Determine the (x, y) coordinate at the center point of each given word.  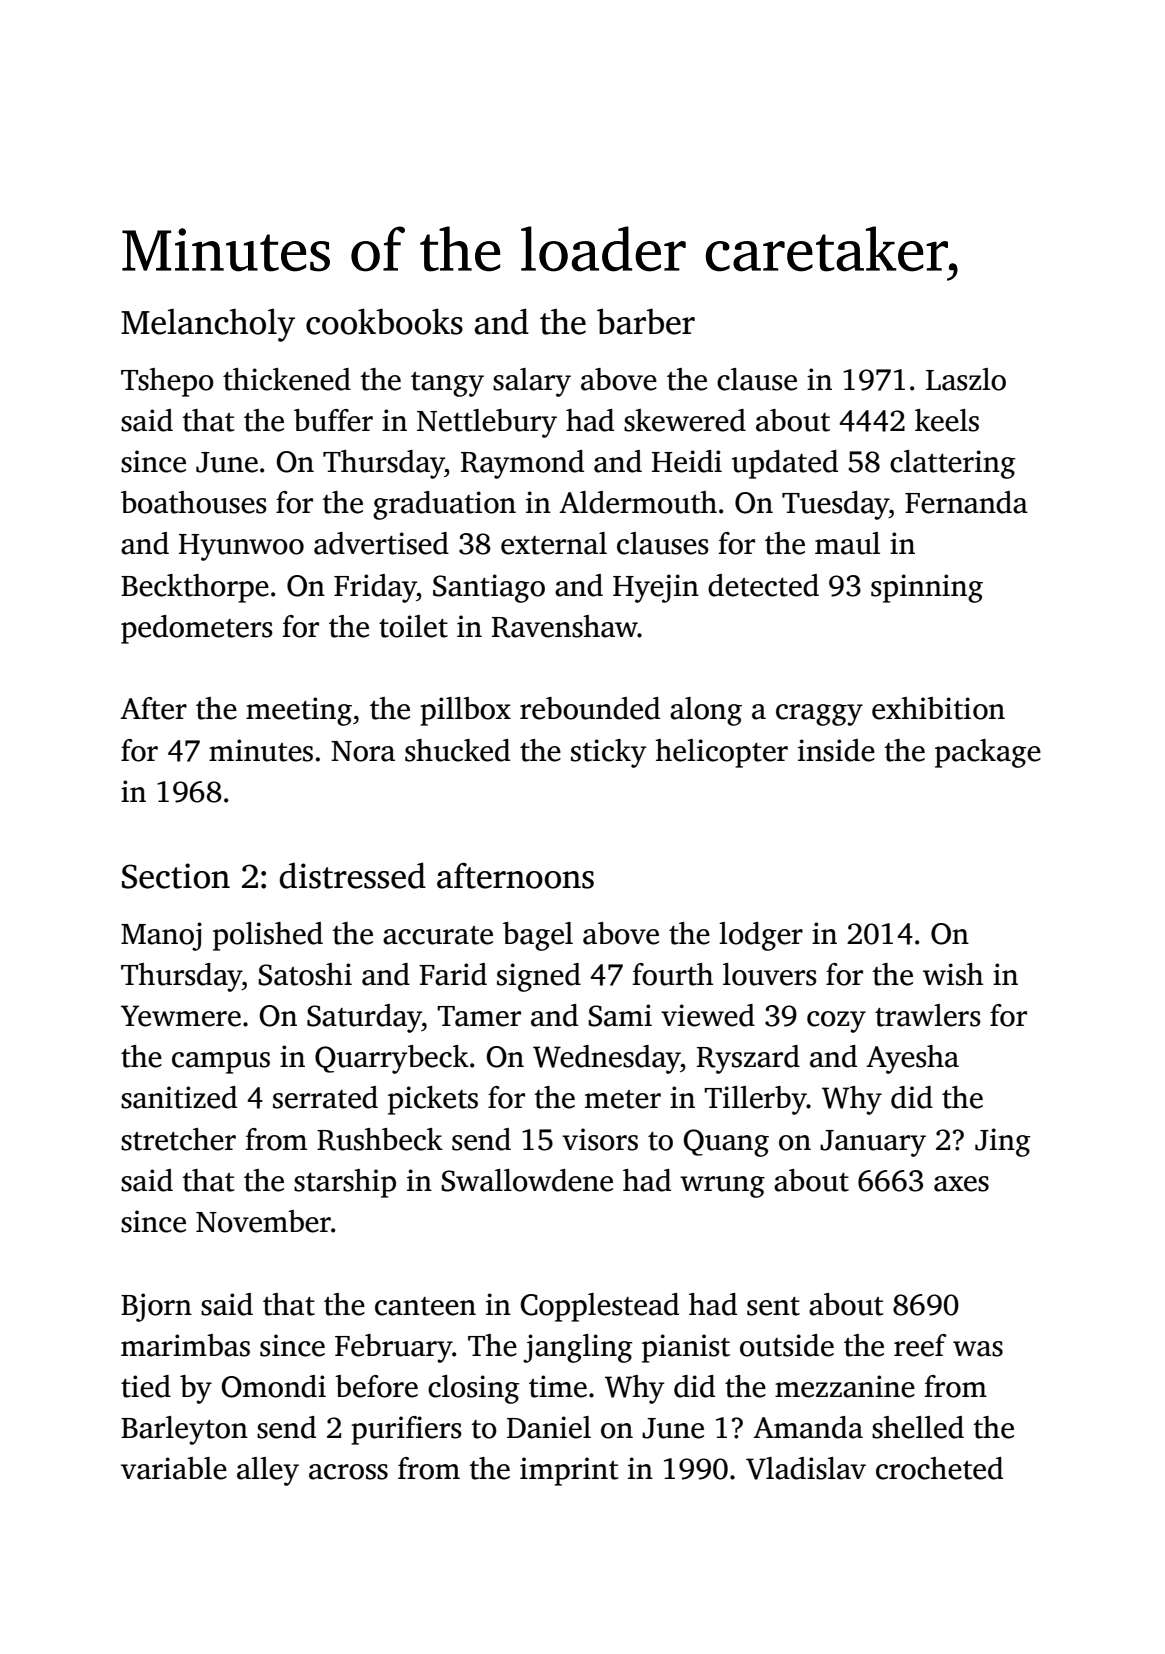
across (348, 1472)
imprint (569, 1471)
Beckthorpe (195, 588)
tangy (447, 384)
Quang (726, 1143)
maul (847, 543)
